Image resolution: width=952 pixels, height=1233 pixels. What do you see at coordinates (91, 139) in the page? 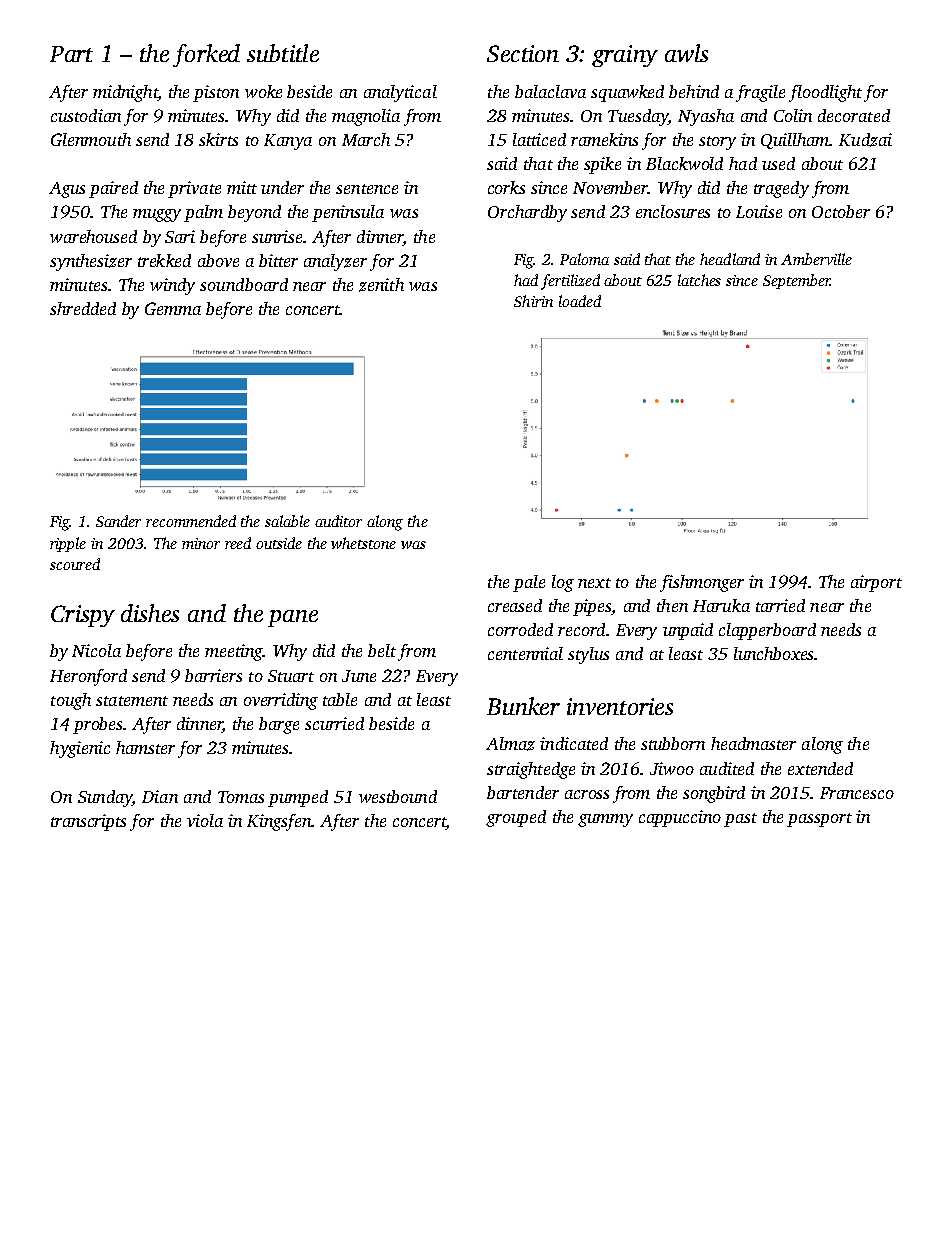
I see `Glenmouth` at bounding box center [91, 139].
